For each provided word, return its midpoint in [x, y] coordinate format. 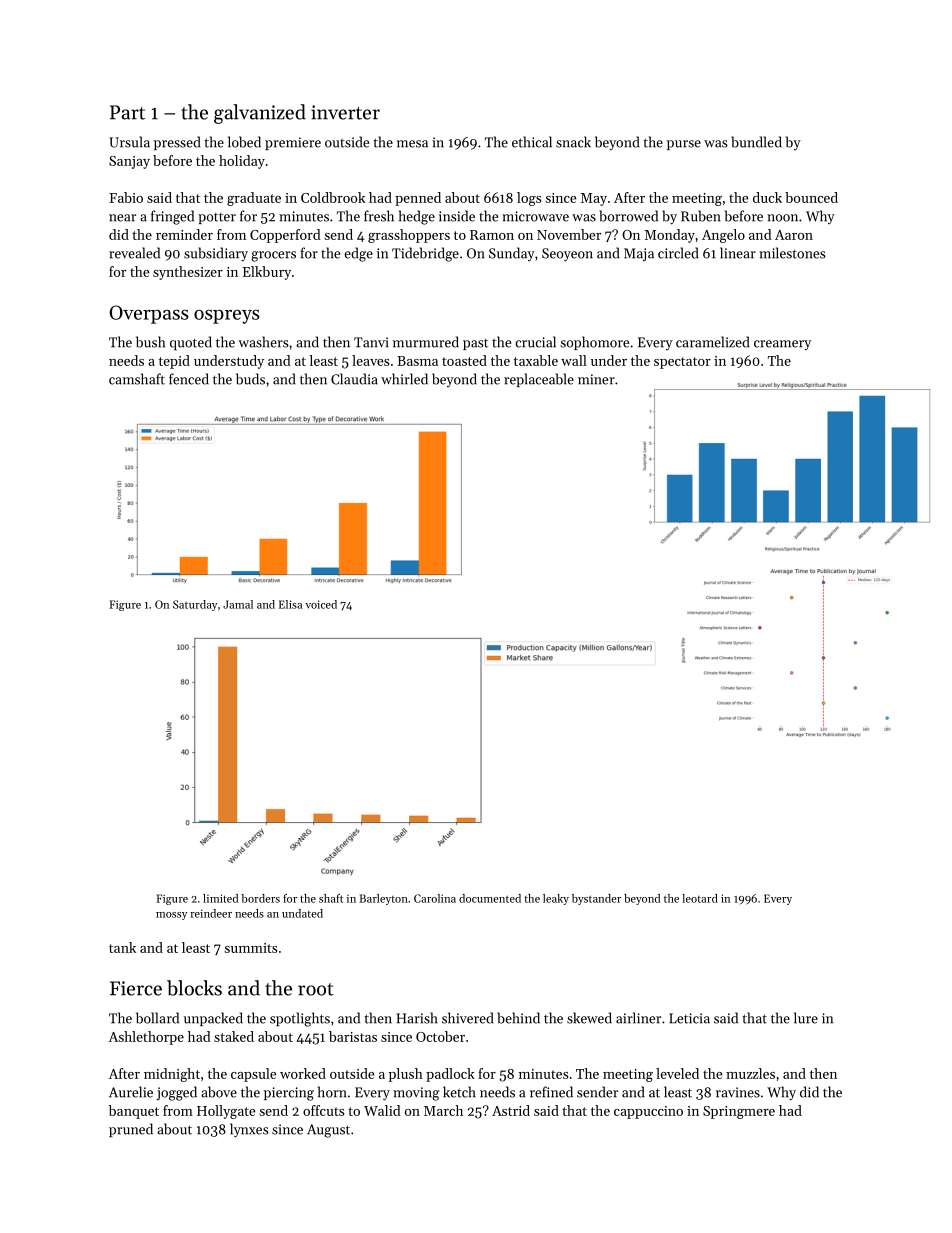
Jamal [238, 604]
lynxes [249, 1130]
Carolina [435, 898]
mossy [171, 916]
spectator [682, 363]
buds [250, 379]
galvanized [260, 114]
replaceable [539, 380]
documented [490, 898]
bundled [756, 142]
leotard [700, 898]
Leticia [689, 1018]
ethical [532, 142]
